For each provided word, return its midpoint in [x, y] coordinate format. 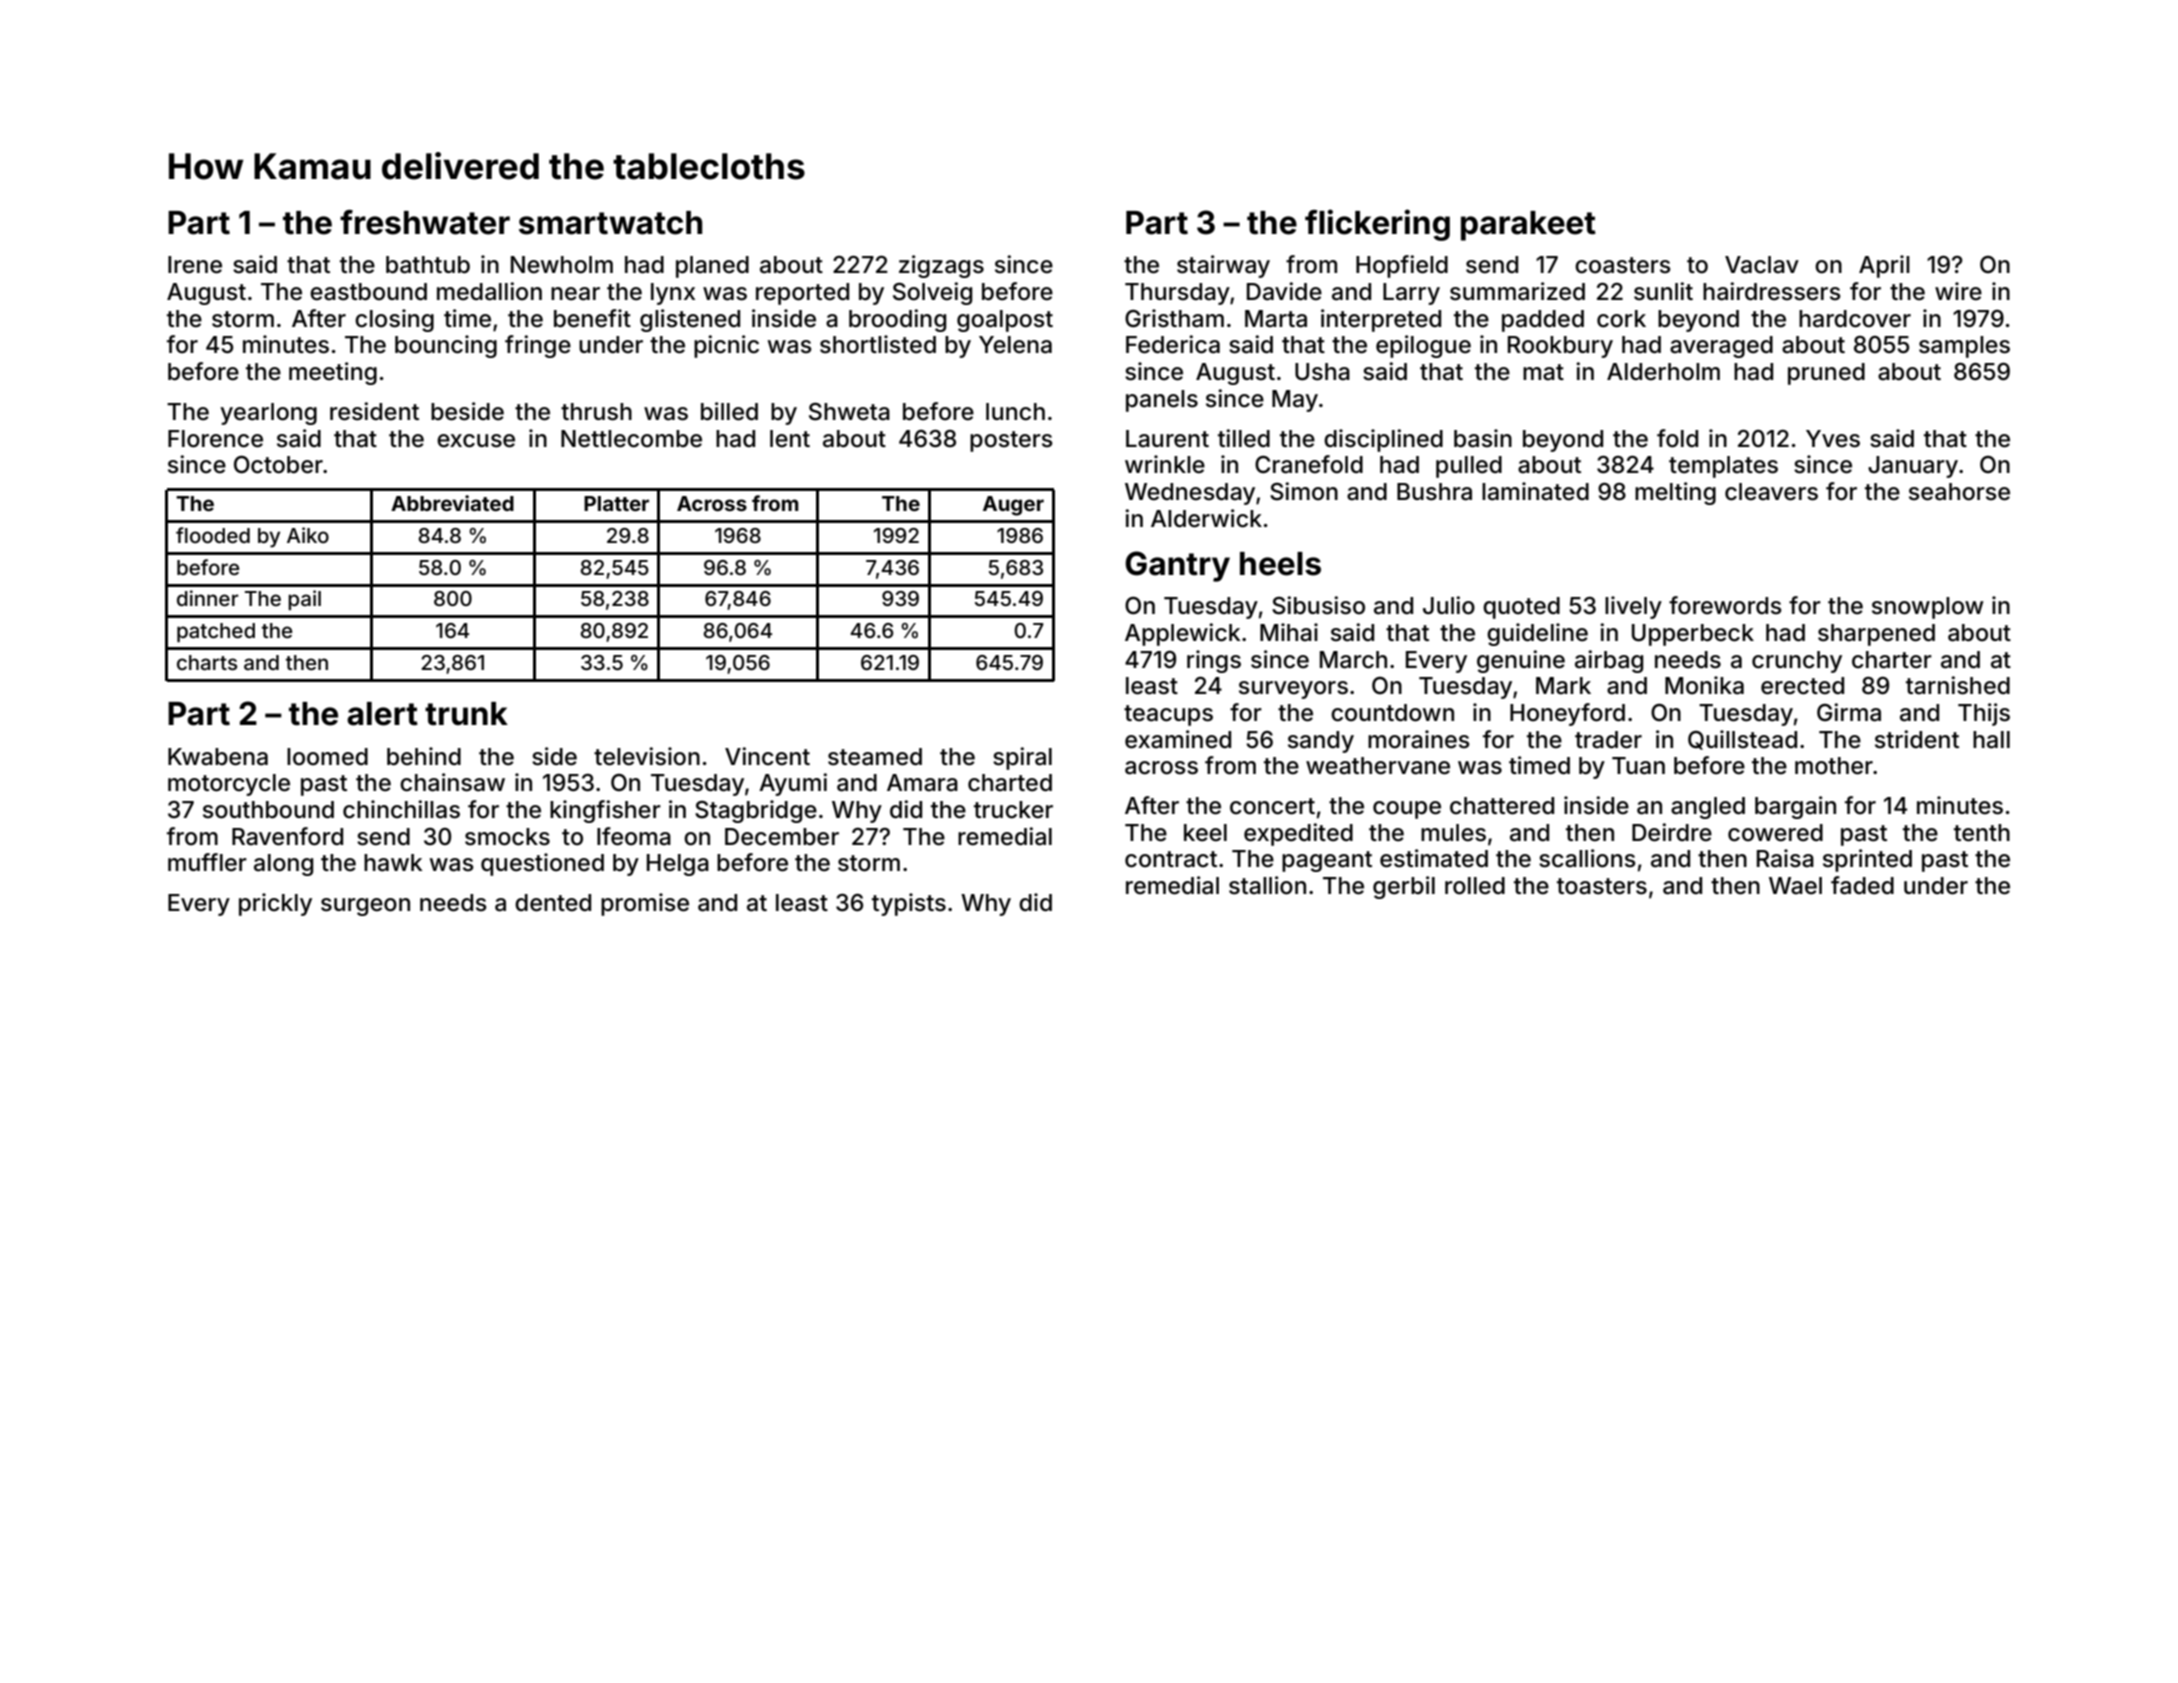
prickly [275, 904]
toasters [1602, 886]
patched [216, 632]
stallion [1267, 885]
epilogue [1423, 346]
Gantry [1177, 566]
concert [1272, 806]
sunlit [1663, 291]
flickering [1377, 225]
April [1884, 266]
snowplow [1928, 608]
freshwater [425, 222]
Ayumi [793, 784]
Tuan [1638, 766]
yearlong [268, 414]
